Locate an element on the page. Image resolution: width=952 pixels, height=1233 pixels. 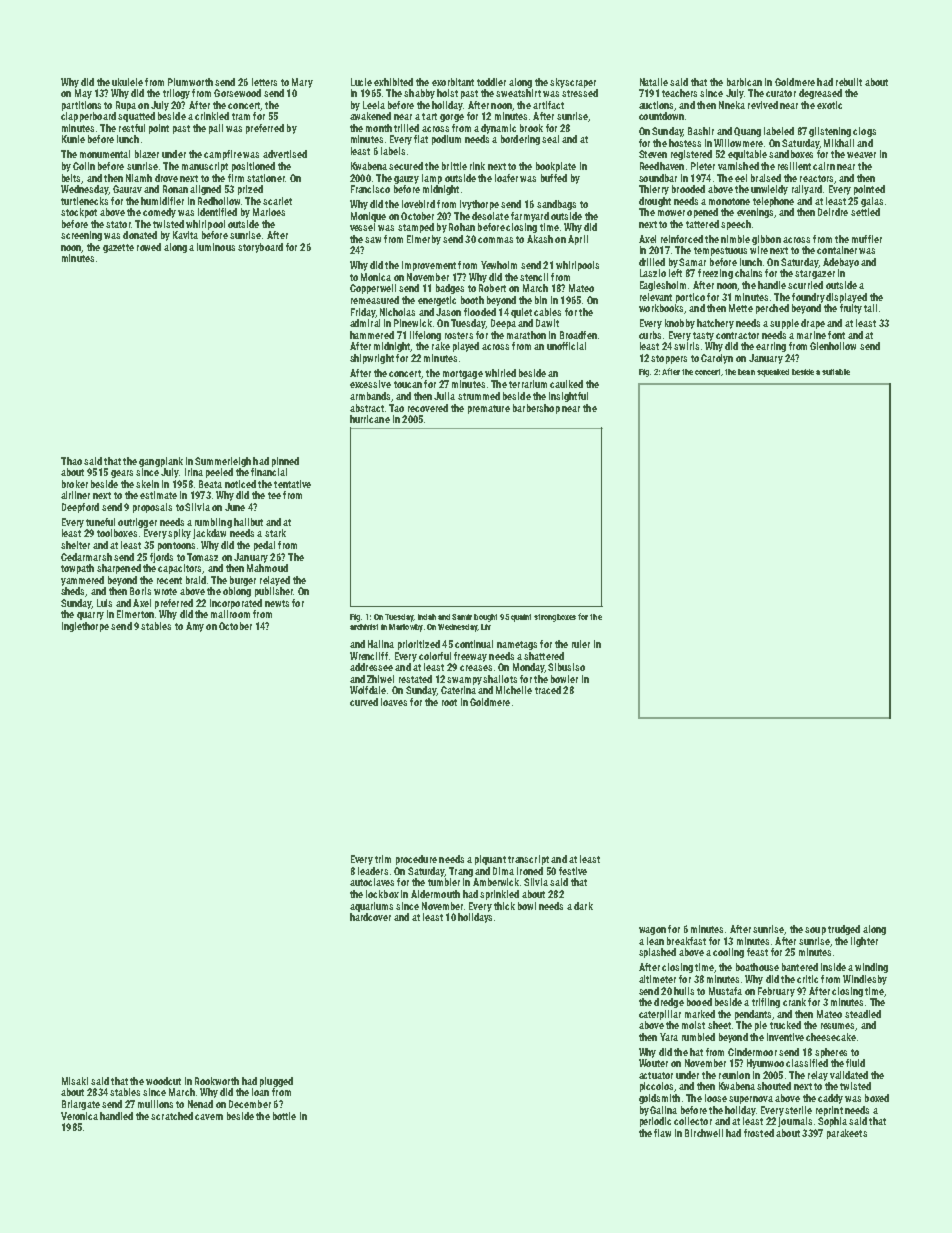
partitions is located at coordinates (81, 106).
